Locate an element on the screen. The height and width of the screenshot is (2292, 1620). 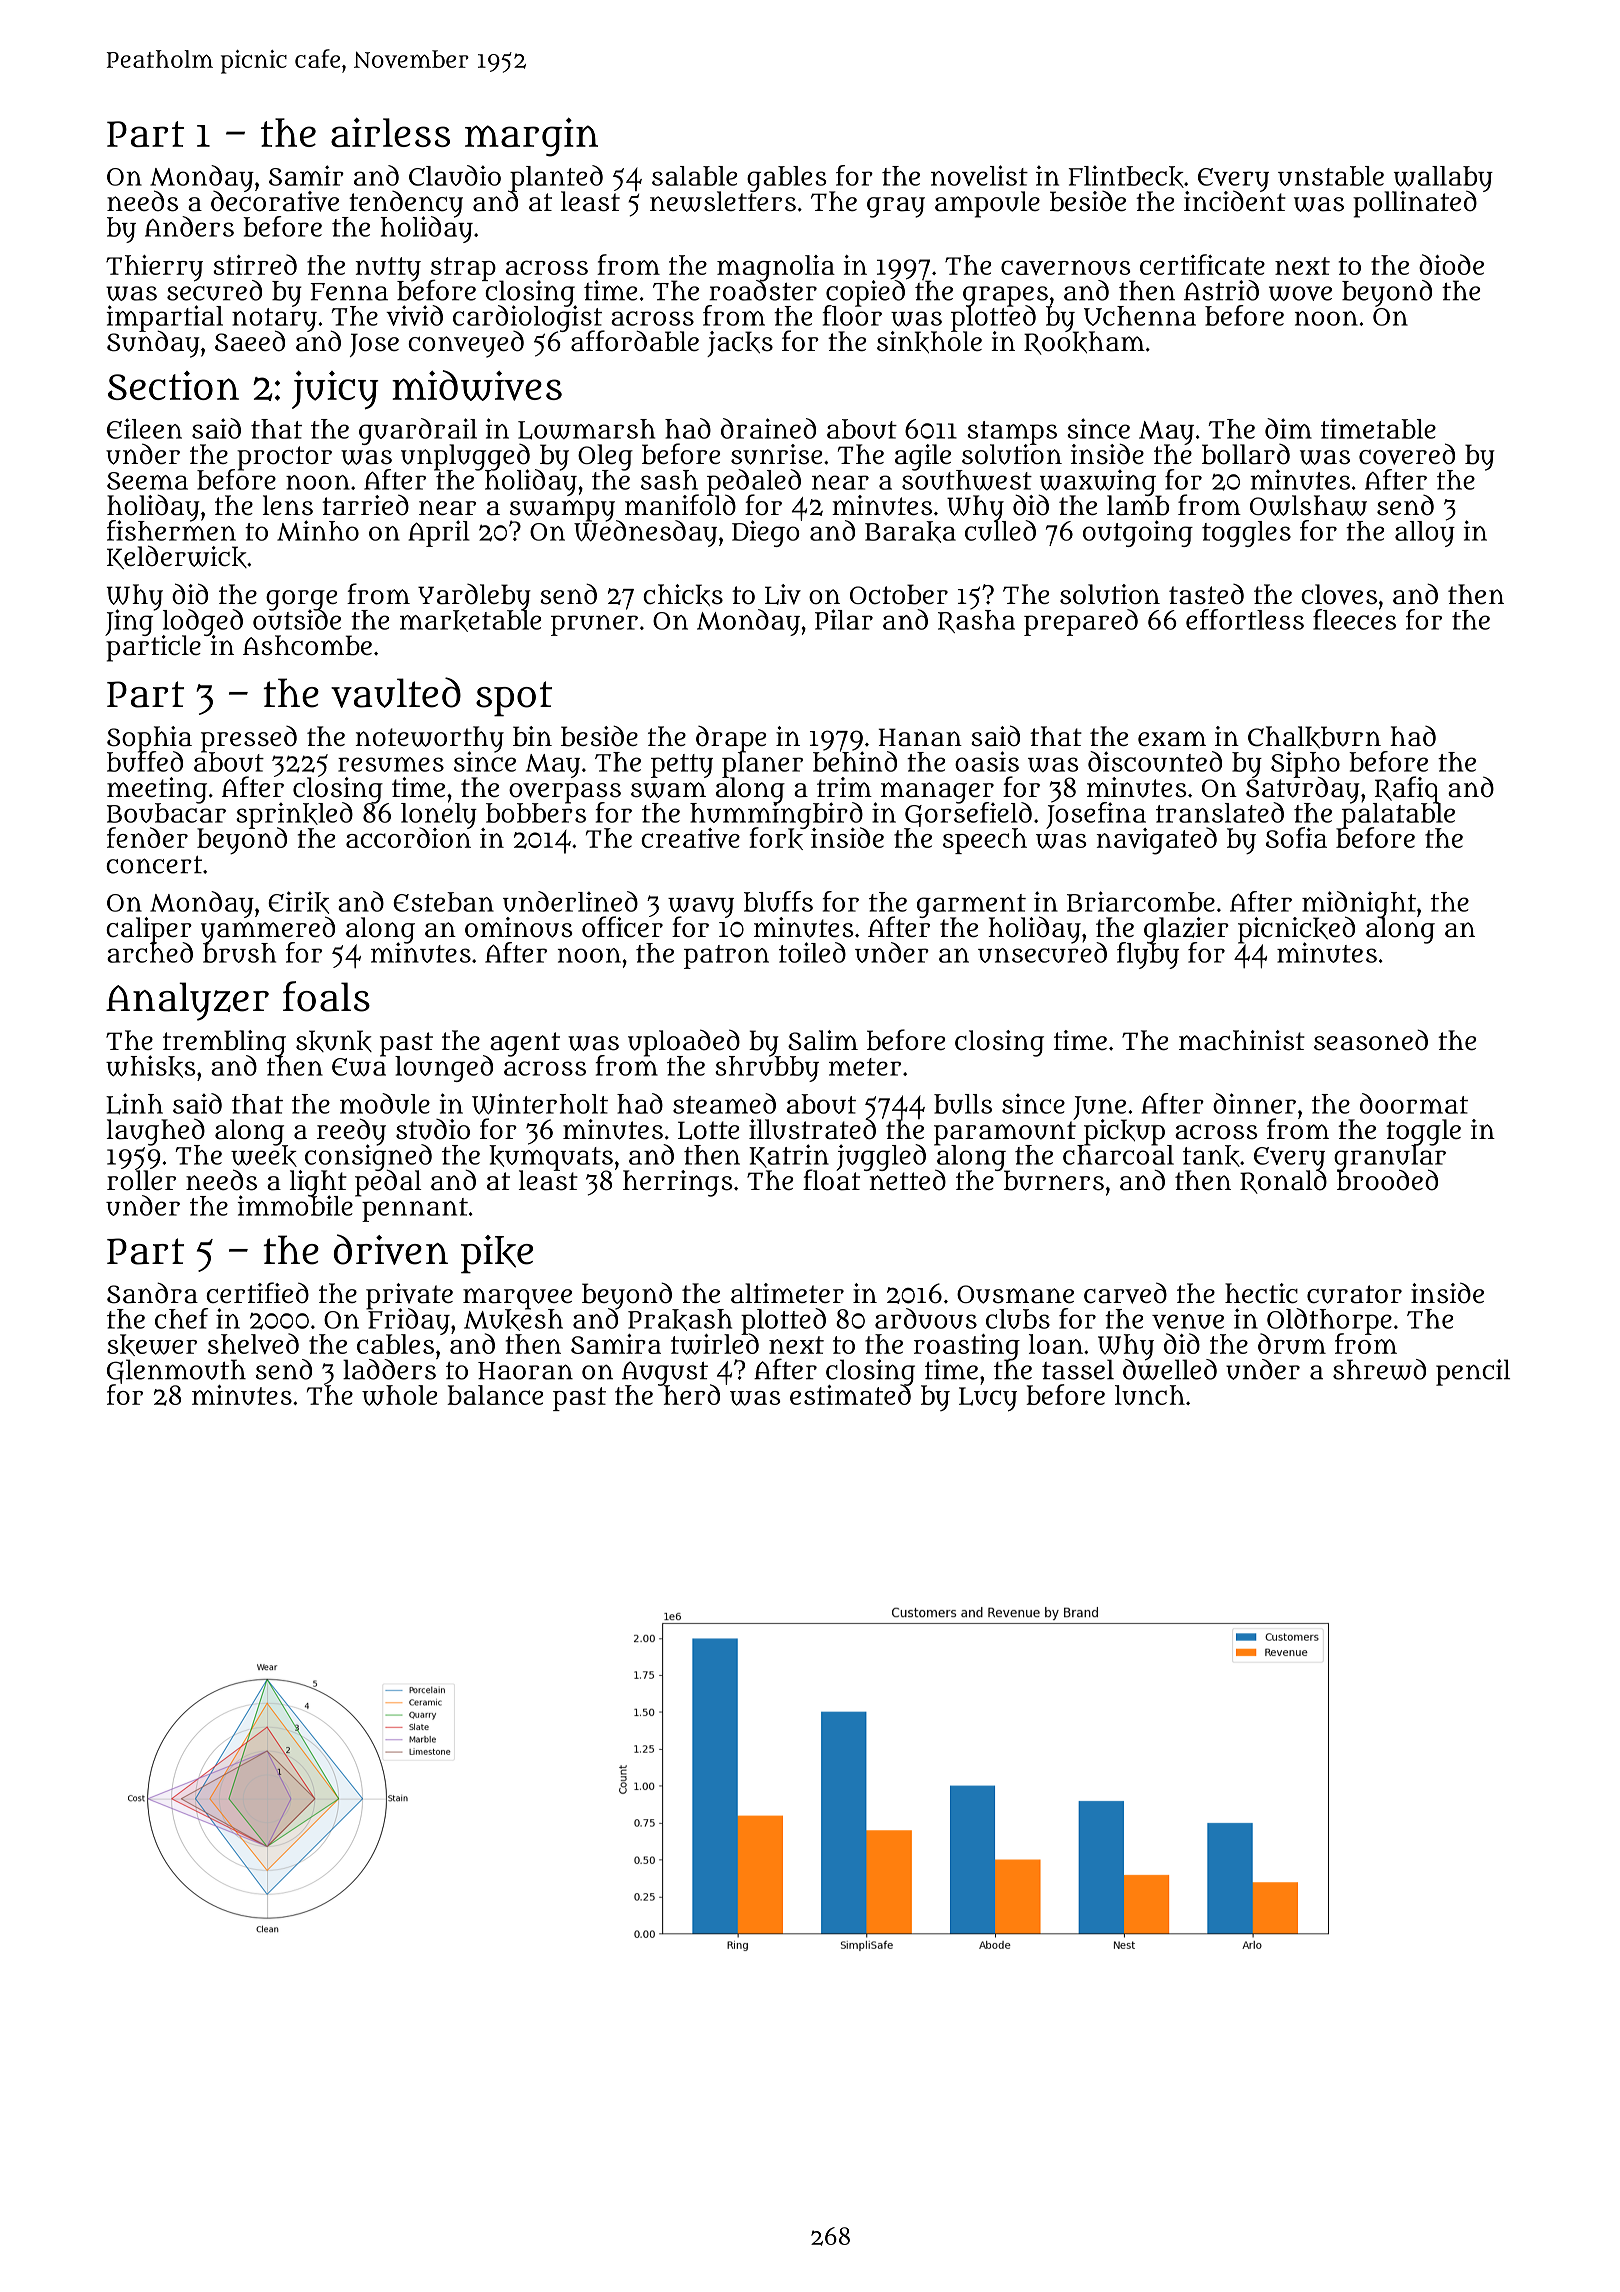
Mukesh is located at coordinates (513, 1320).
